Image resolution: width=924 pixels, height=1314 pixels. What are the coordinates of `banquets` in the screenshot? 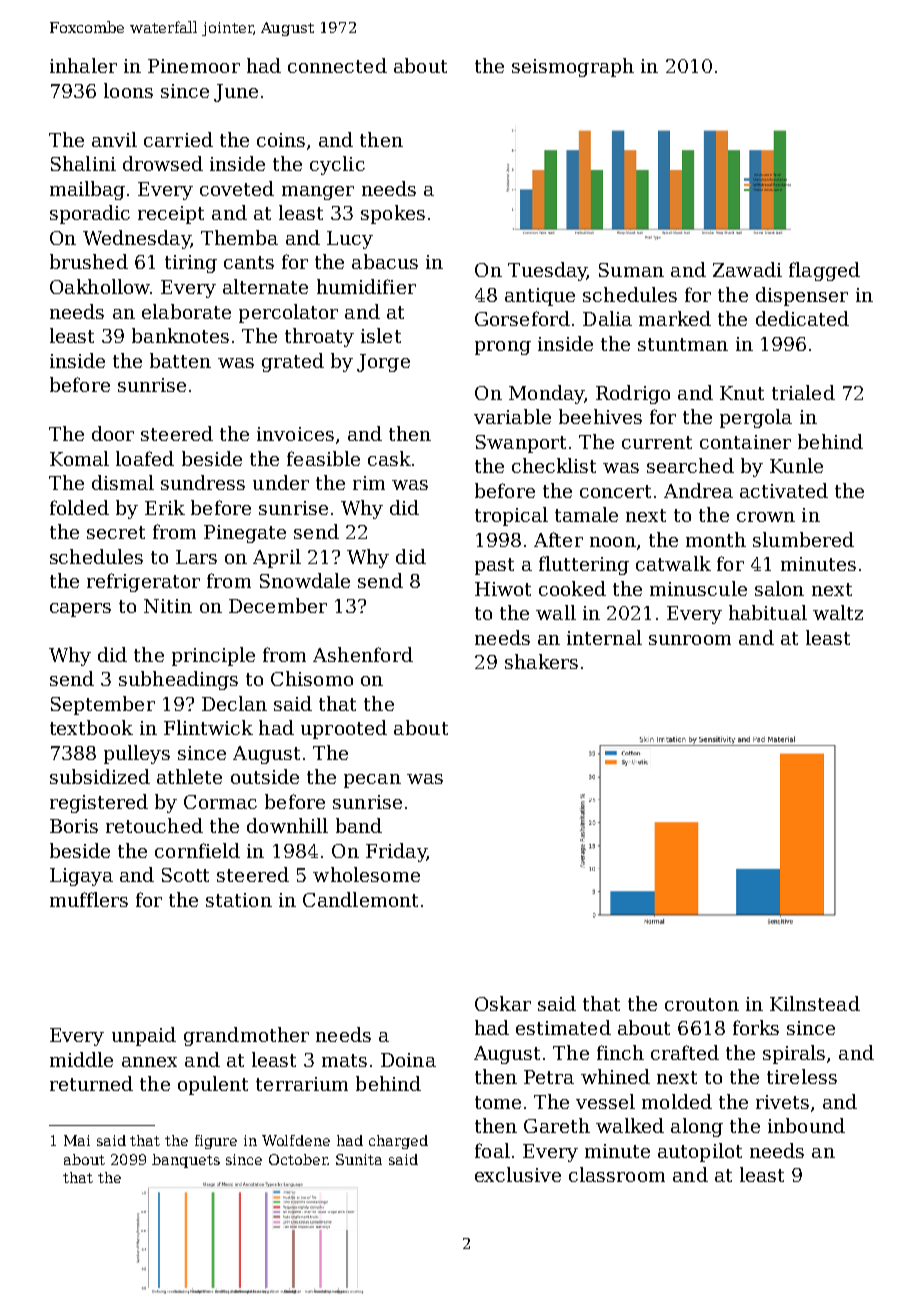 It's located at (186, 1161).
